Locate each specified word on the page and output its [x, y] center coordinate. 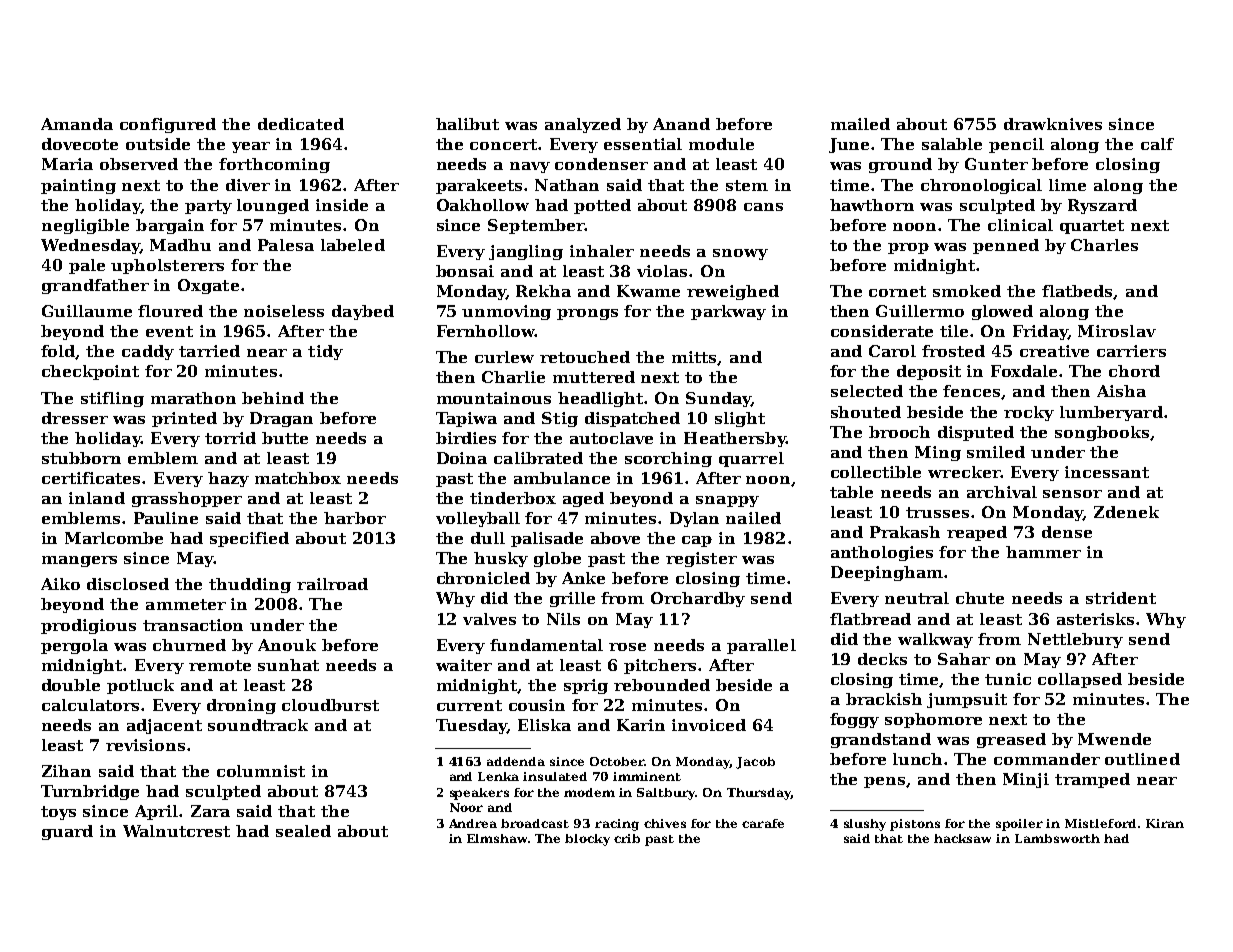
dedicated [301, 124]
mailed [860, 124]
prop [908, 248]
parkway [728, 312]
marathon [193, 398]
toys [58, 813]
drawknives [1053, 124]
